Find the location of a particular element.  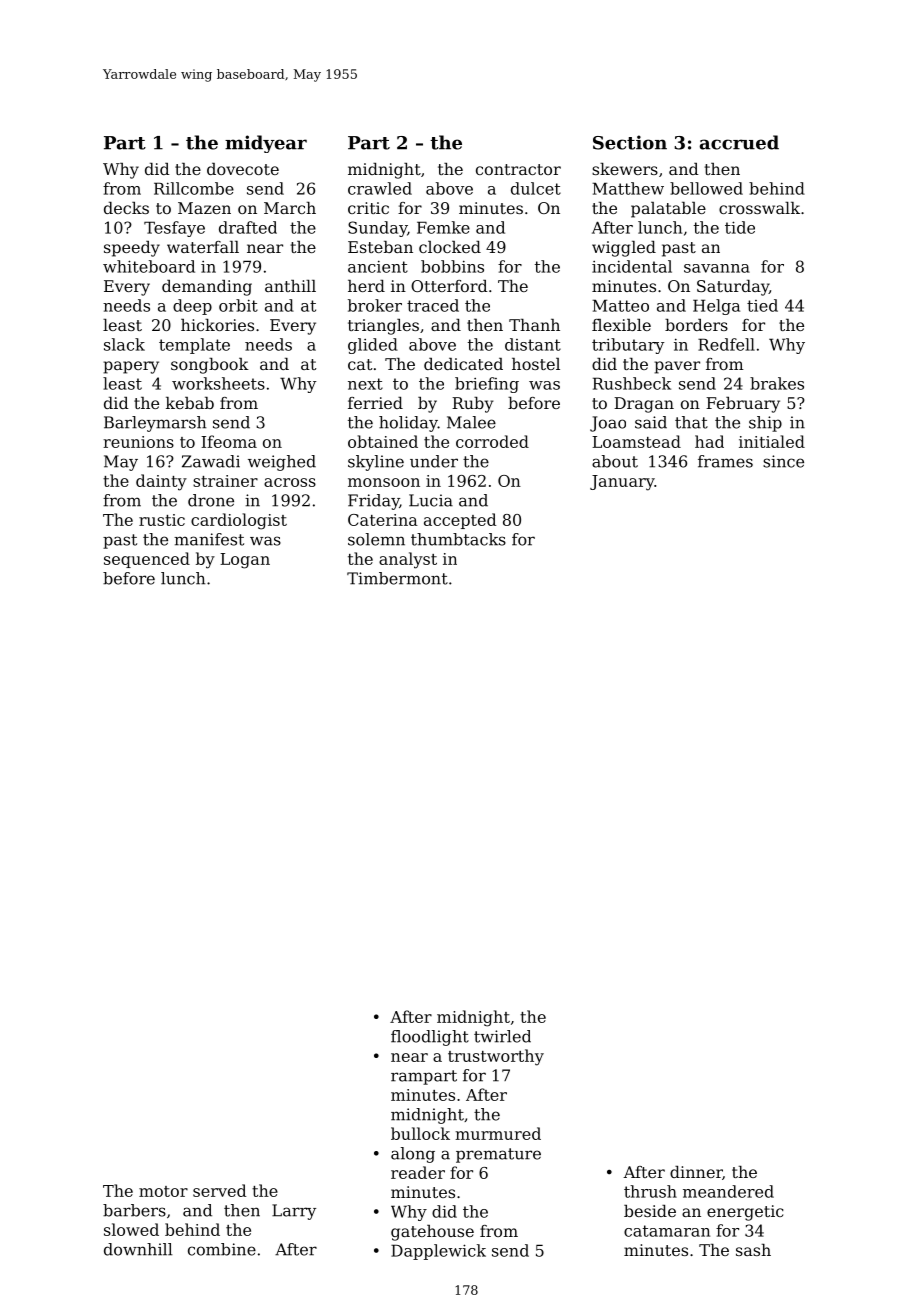

palatable is located at coordinates (668, 210).
